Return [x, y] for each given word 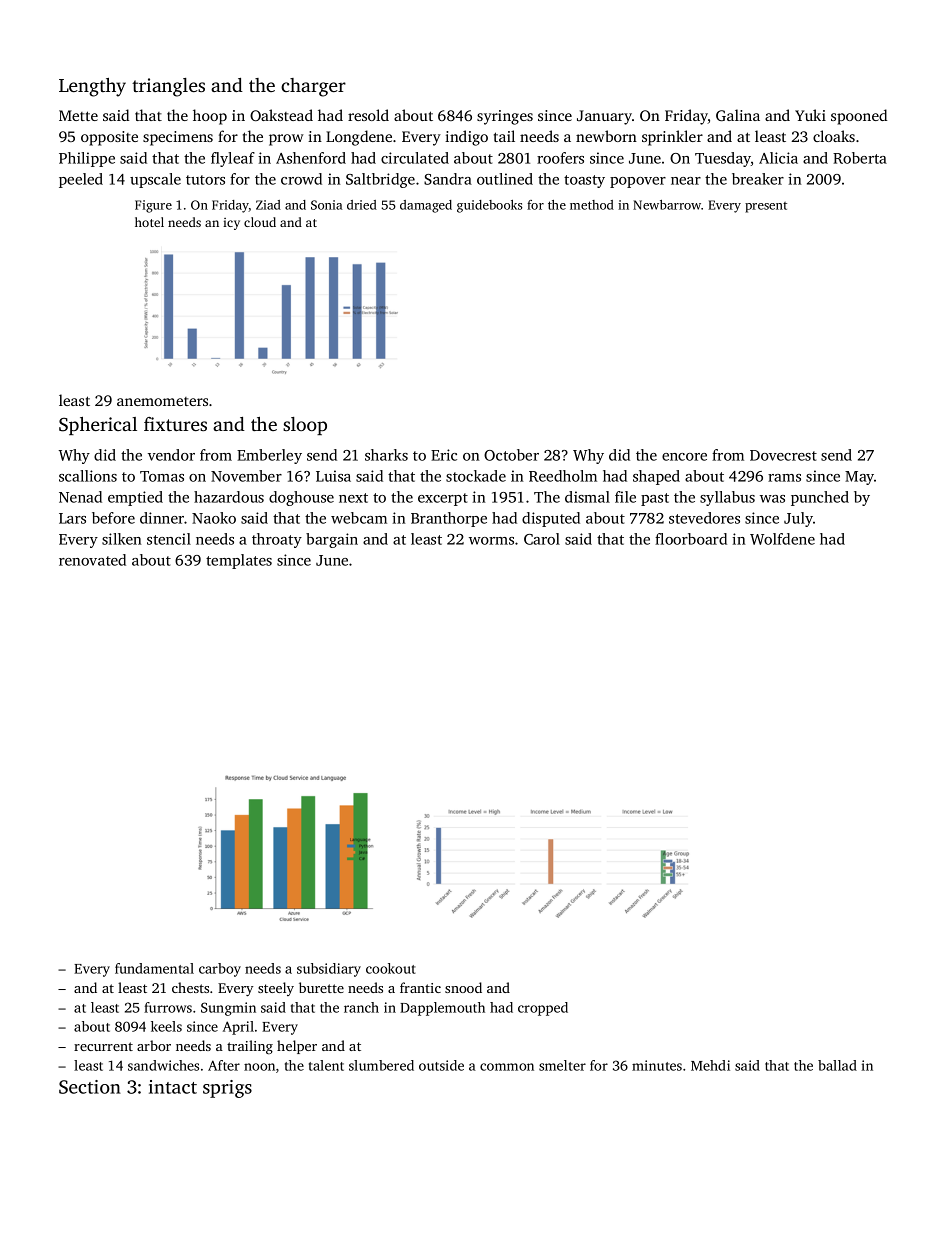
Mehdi [710, 1065]
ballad [837, 1065]
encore [684, 457]
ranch [361, 1007]
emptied [135, 498]
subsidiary [329, 970]
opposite [109, 138]
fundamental [154, 968]
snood [463, 987]
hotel [149, 222]
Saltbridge [380, 180]
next [353, 498]
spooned [859, 117]
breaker [758, 179]
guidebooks [490, 206]
